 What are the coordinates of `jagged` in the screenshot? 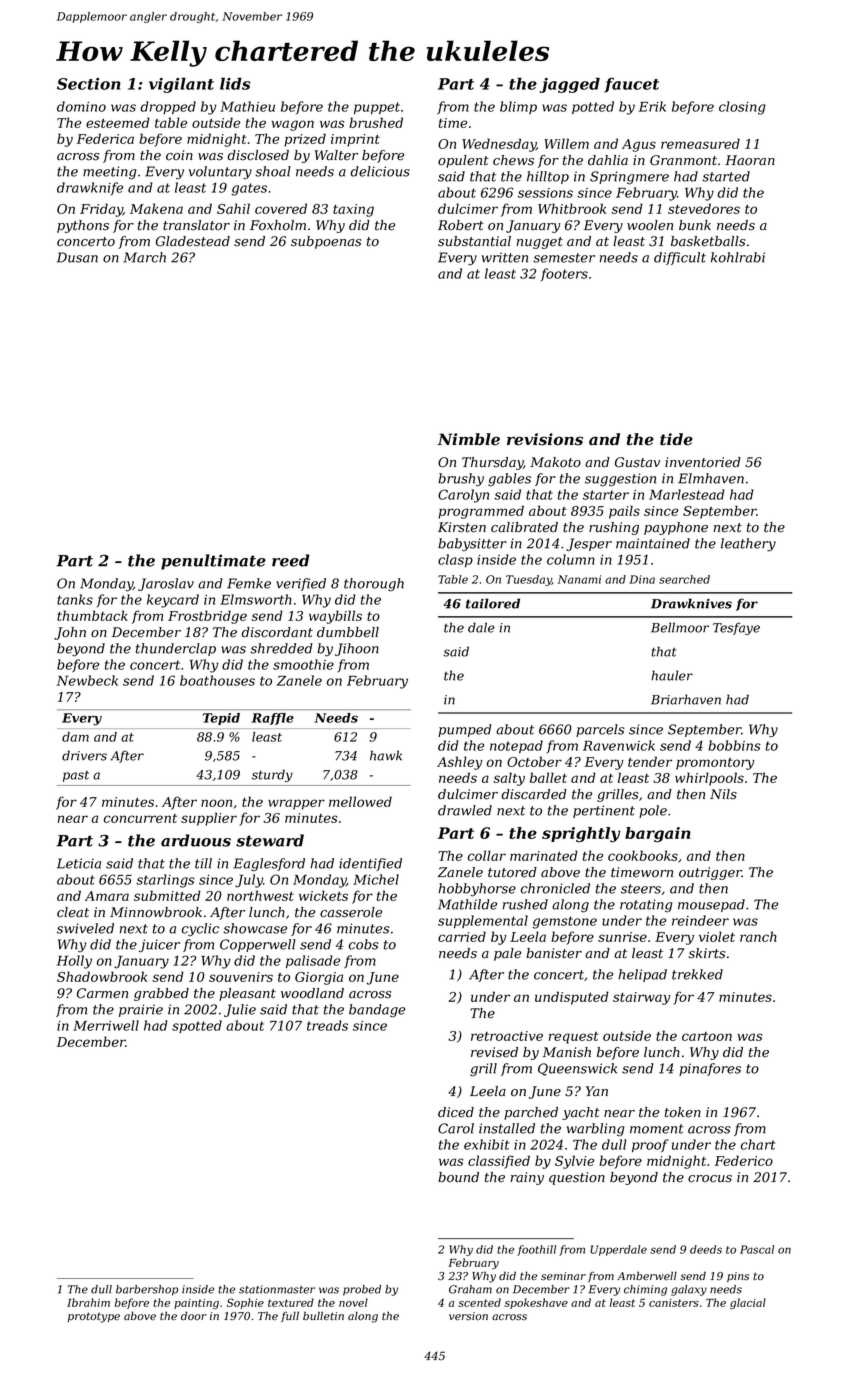 It's located at (570, 85).
